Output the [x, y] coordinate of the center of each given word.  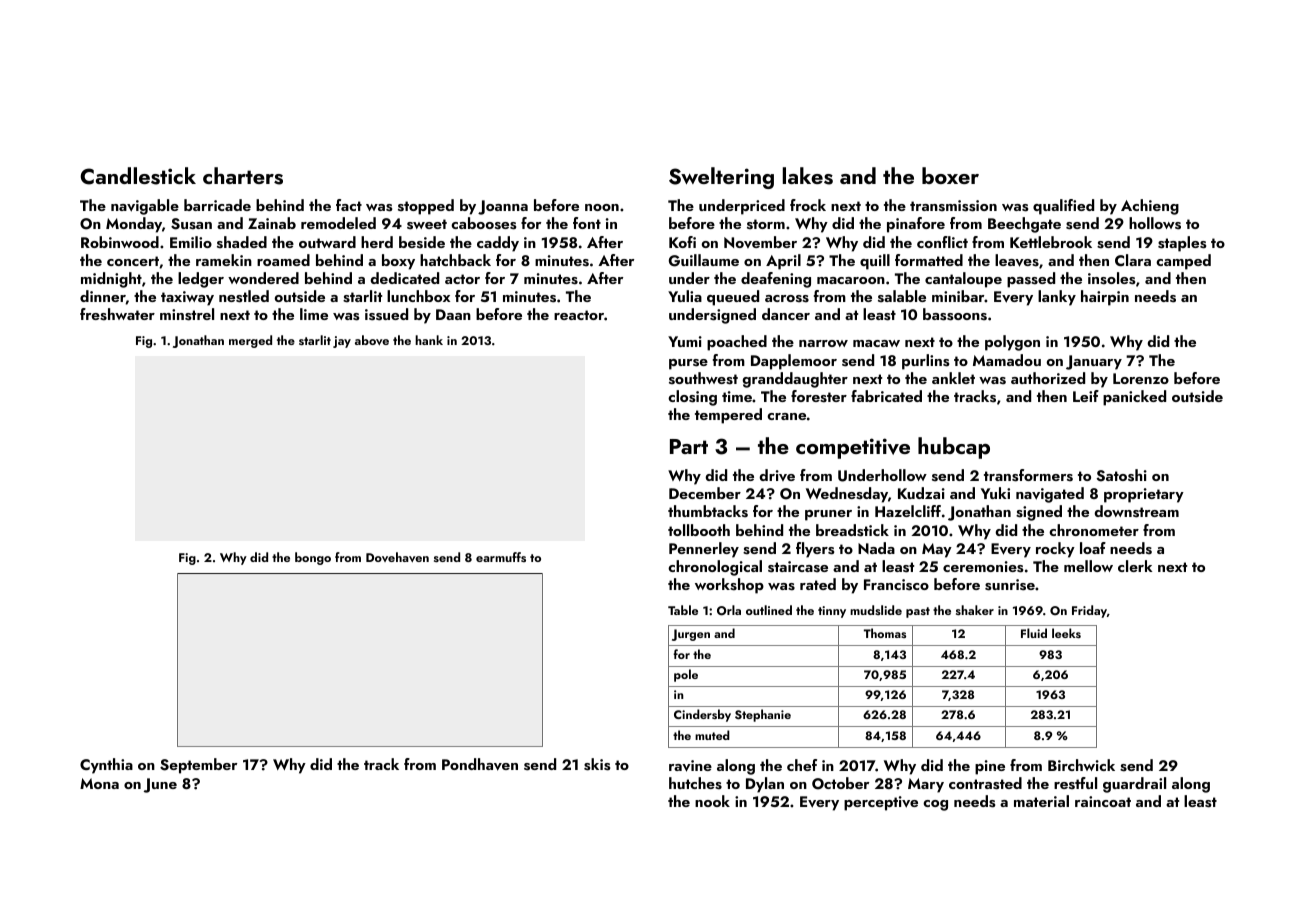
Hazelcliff [908, 511]
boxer [950, 175]
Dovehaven [397, 557]
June [160, 785]
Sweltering [721, 178]
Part [689, 446]
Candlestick [138, 176]
